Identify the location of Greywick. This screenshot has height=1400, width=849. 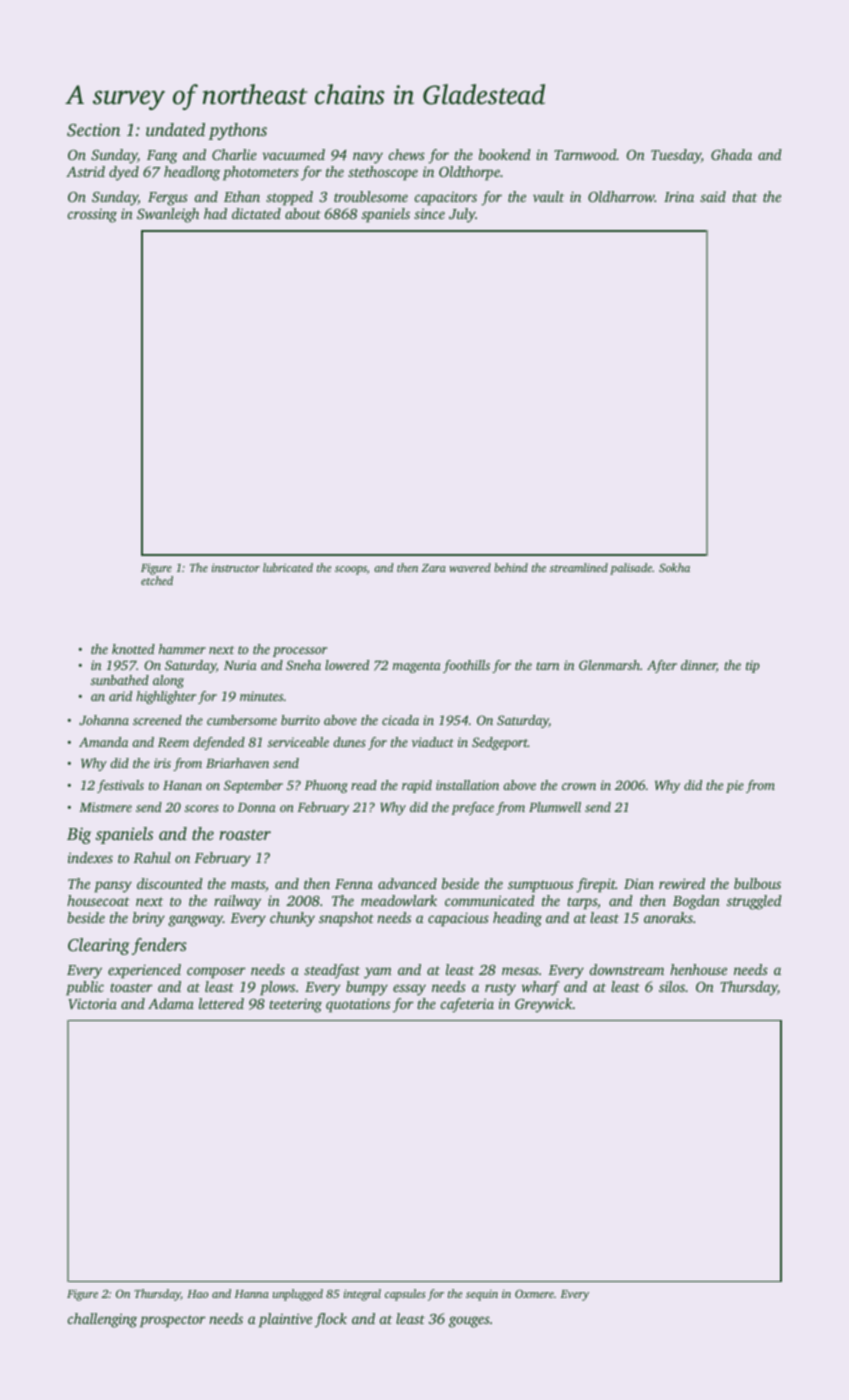
(544, 1005).
